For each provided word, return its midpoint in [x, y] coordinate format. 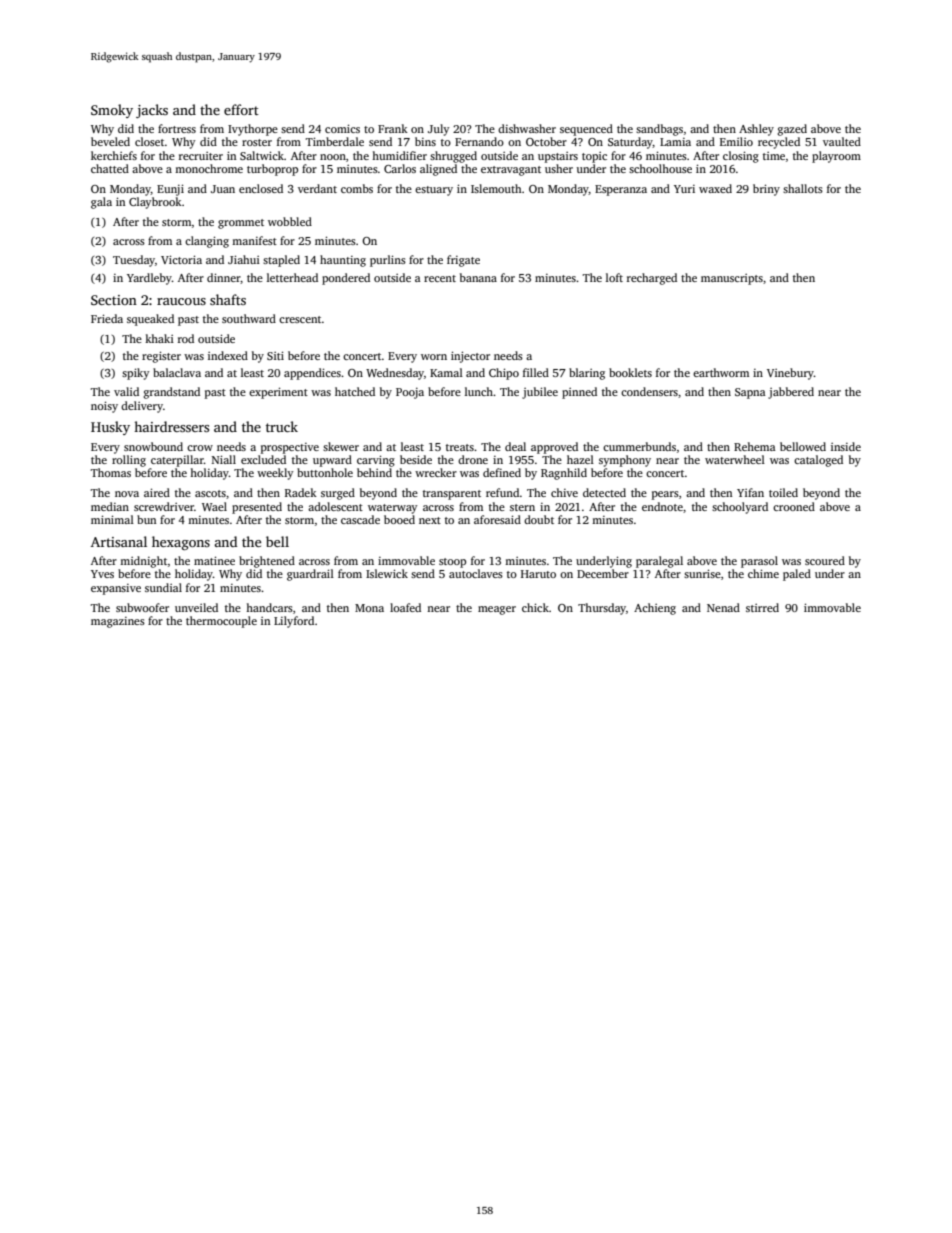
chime [763, 573]
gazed [792, 130]
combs [357, 188]
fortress [177, 128]
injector [470, 357]
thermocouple [221, 622]
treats [460, 447]
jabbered [791, 393]
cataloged [818, 461]
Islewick [387, 573]
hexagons [181, 543]
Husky [110, 428]
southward [249, 318]
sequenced [586, 130]
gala [101, 203]
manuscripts [732, 279]
